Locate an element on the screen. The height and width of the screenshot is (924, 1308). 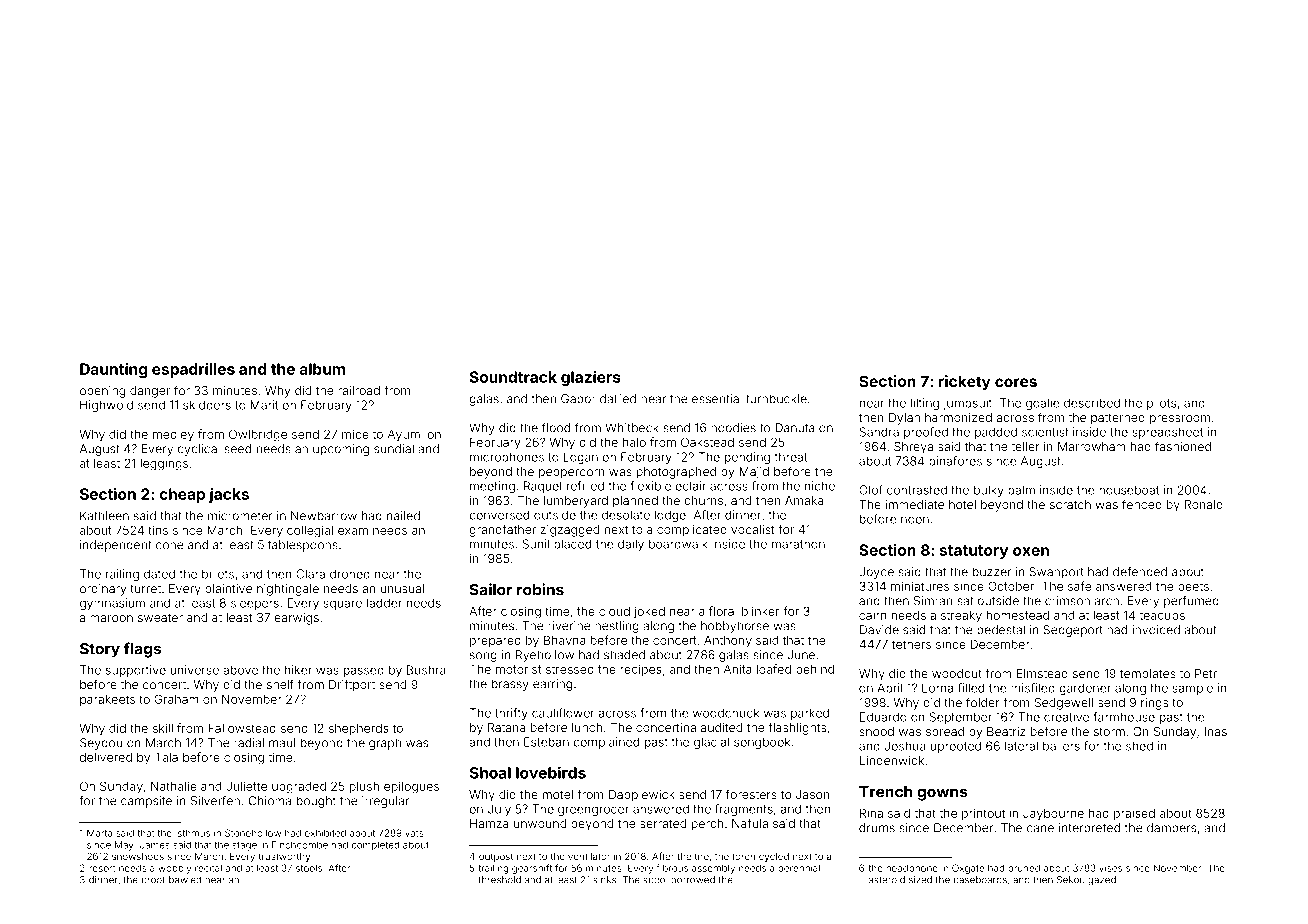
sized is located at coordinates (920, 880).
